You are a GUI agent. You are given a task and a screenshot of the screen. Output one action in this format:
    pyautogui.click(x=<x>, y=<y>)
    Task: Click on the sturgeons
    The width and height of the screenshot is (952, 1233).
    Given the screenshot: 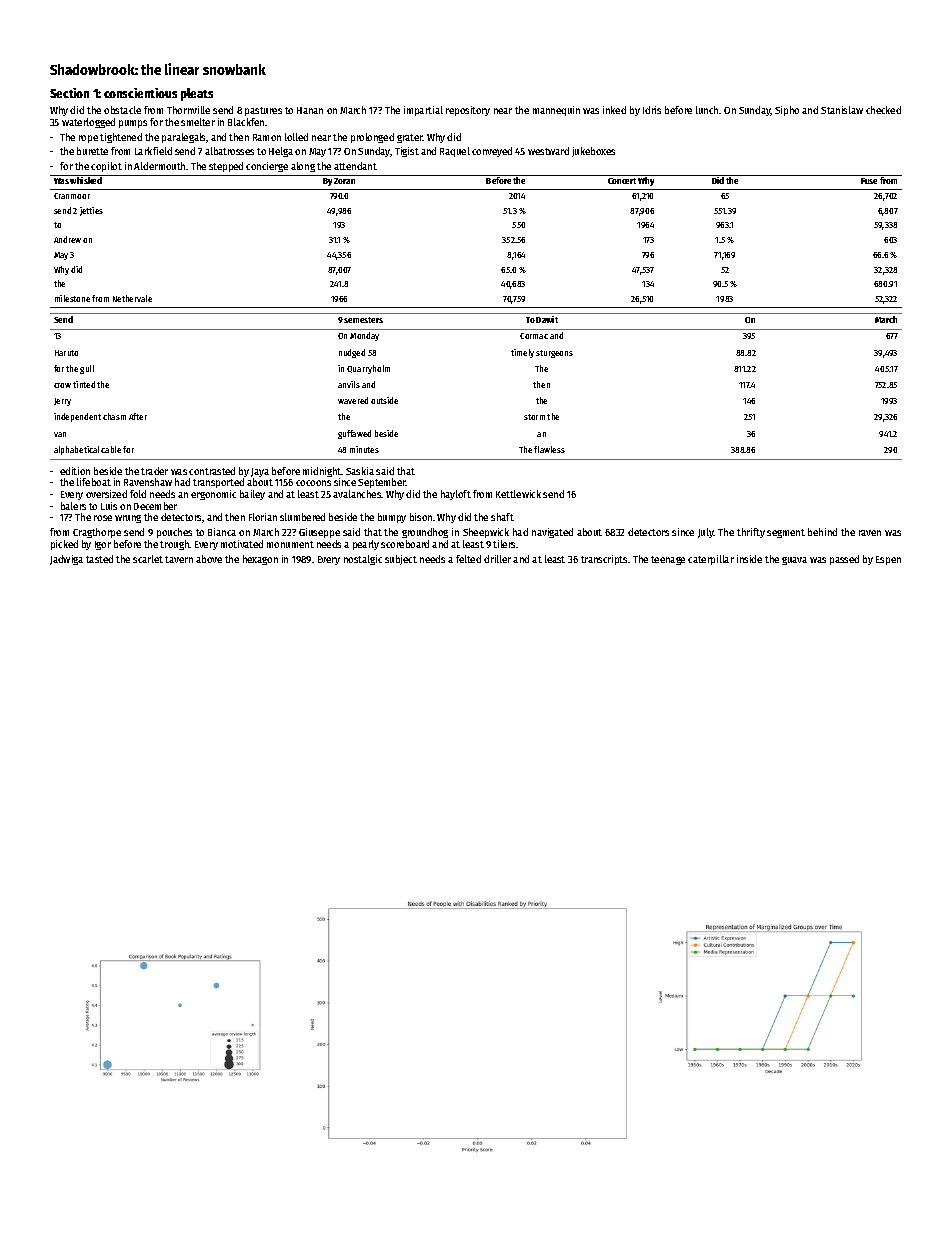 What is the action you would take?
    pyautogui.click(x=554, y=354)
